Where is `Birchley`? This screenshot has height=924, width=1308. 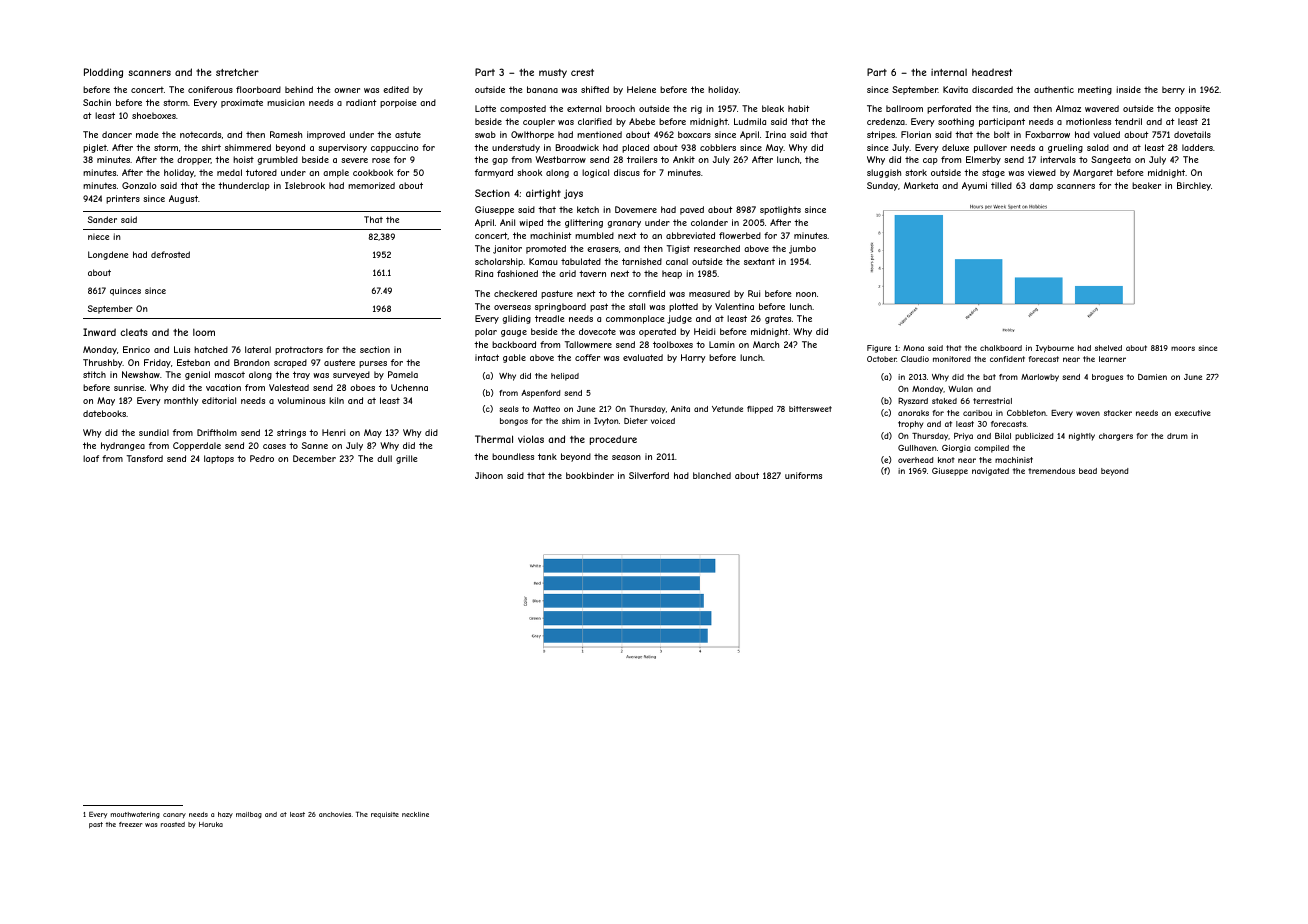
Birchley is located at coordinates (1194, 186).
